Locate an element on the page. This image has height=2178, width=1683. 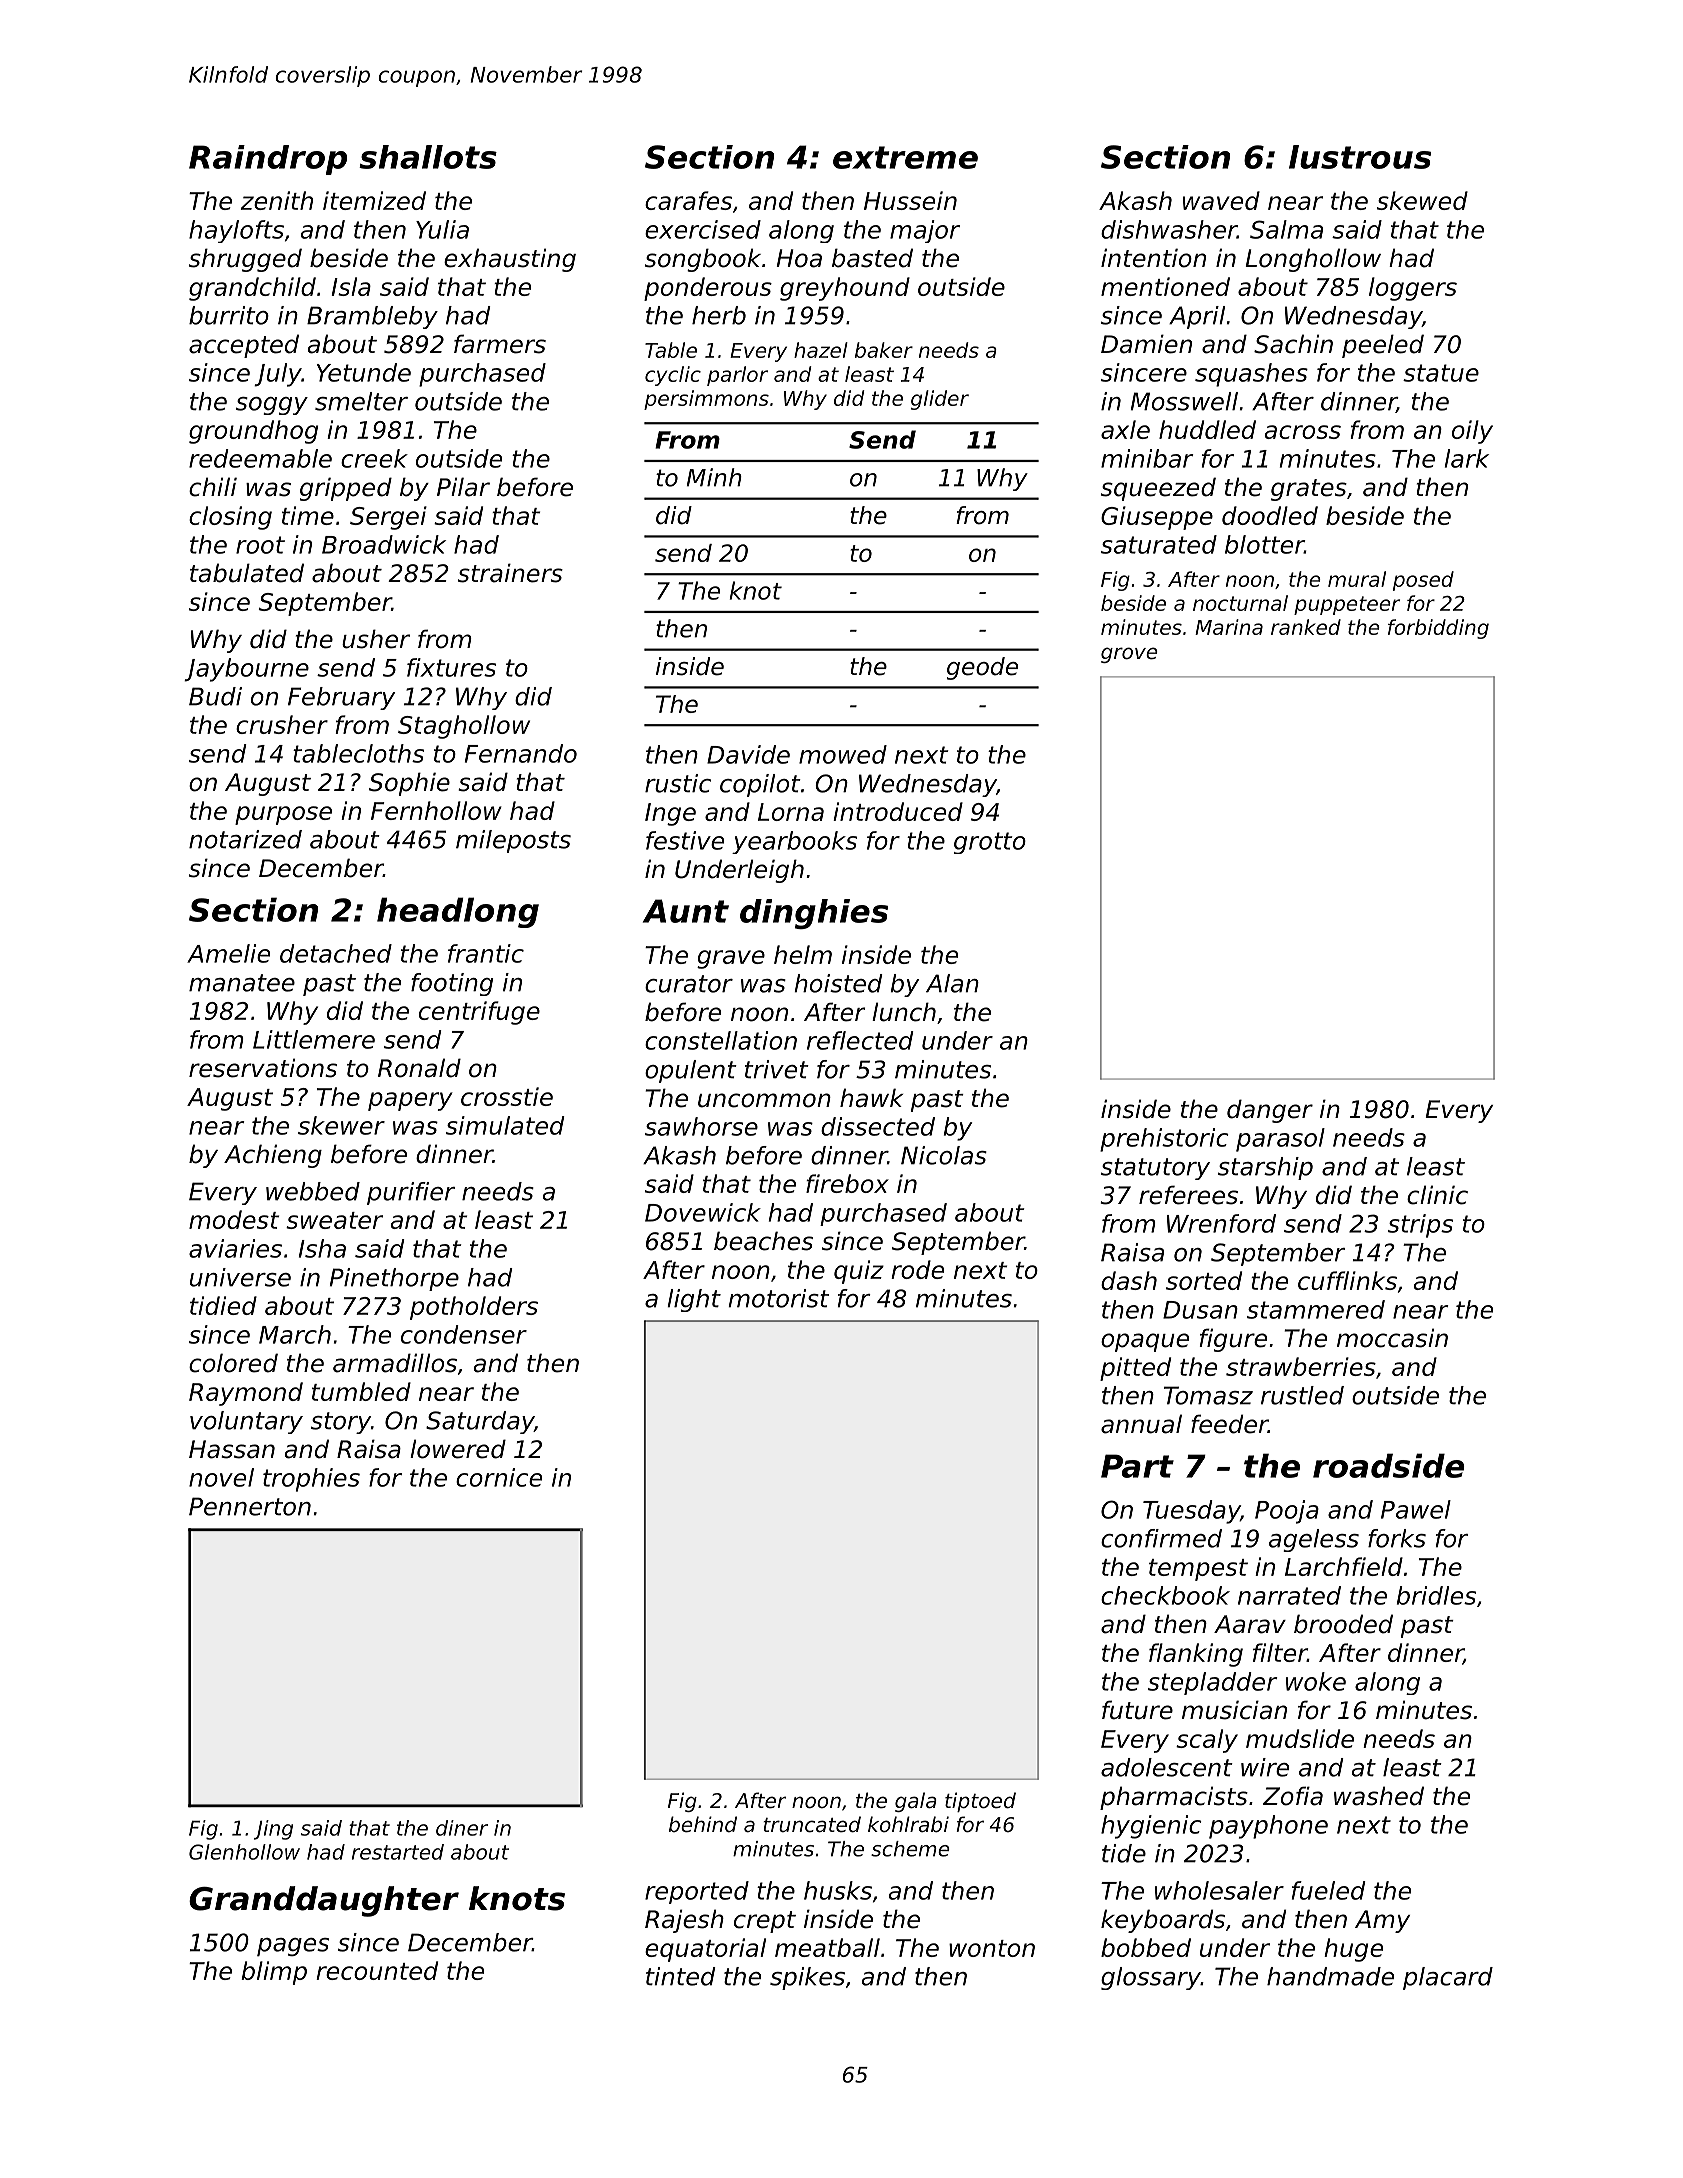
introduced is located at coordinates (898, 811).
